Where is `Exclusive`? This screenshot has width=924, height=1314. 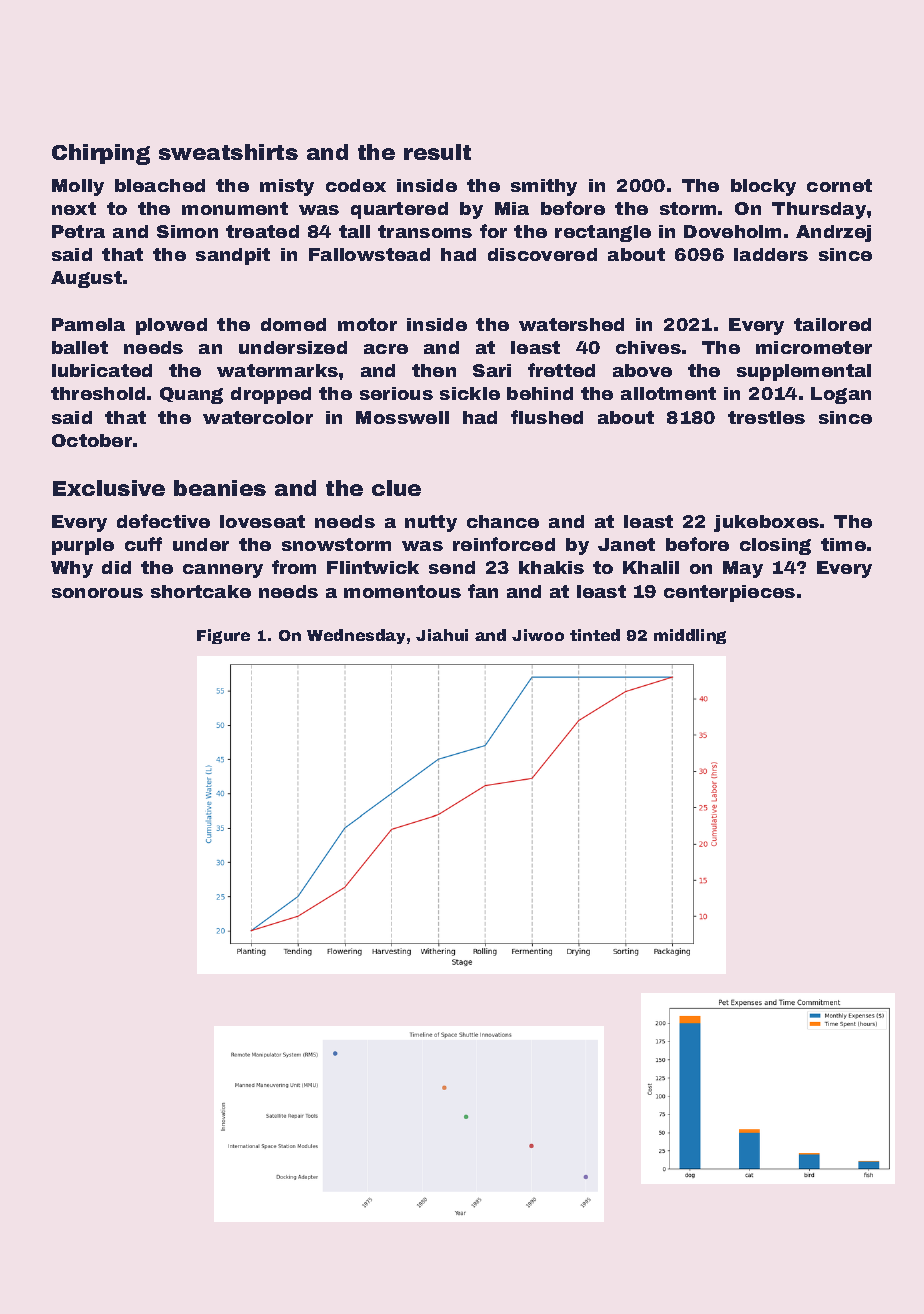 Exclusive is located at coordinates (109, 488).
